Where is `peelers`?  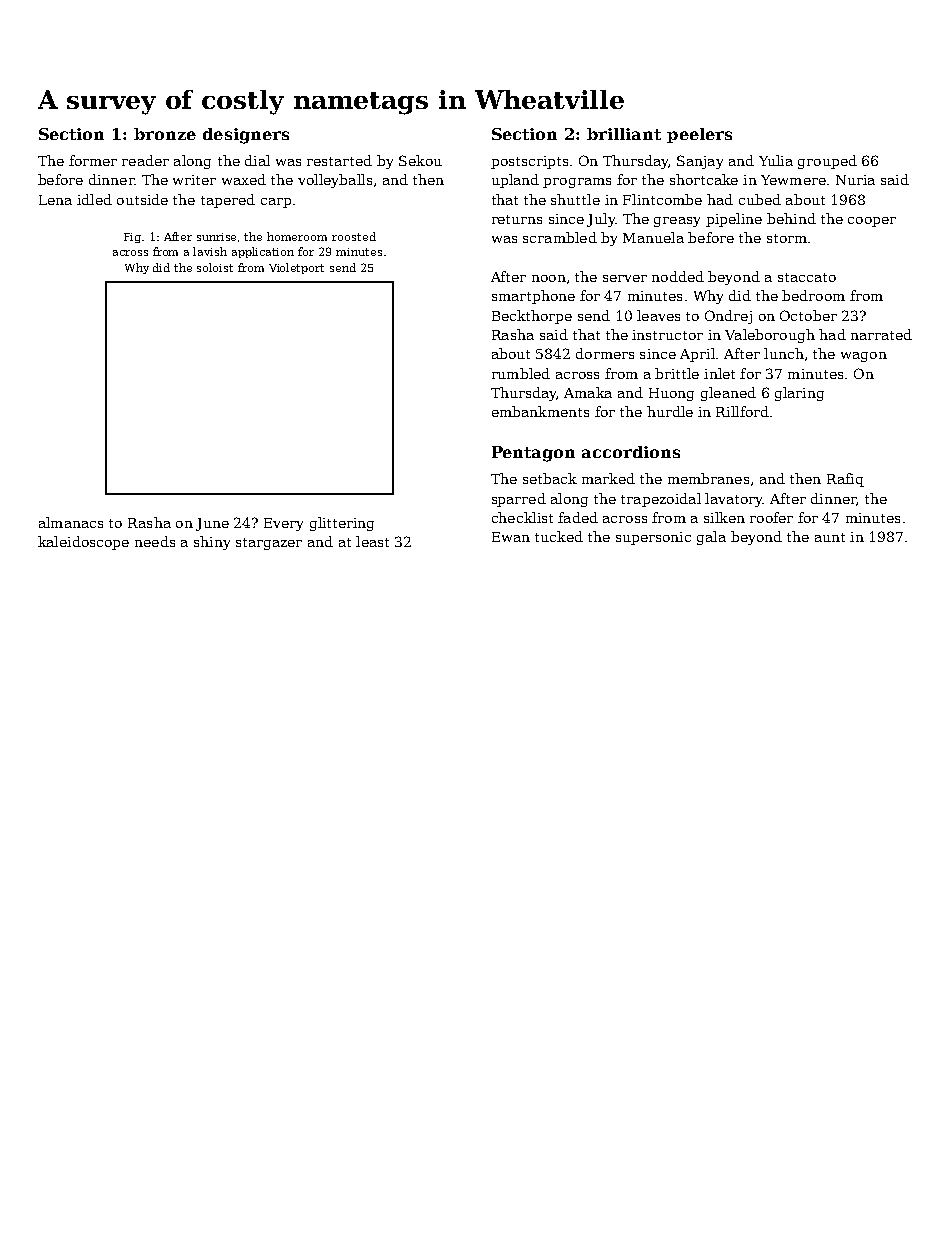 peelers is located at coordinates (699, 135).
